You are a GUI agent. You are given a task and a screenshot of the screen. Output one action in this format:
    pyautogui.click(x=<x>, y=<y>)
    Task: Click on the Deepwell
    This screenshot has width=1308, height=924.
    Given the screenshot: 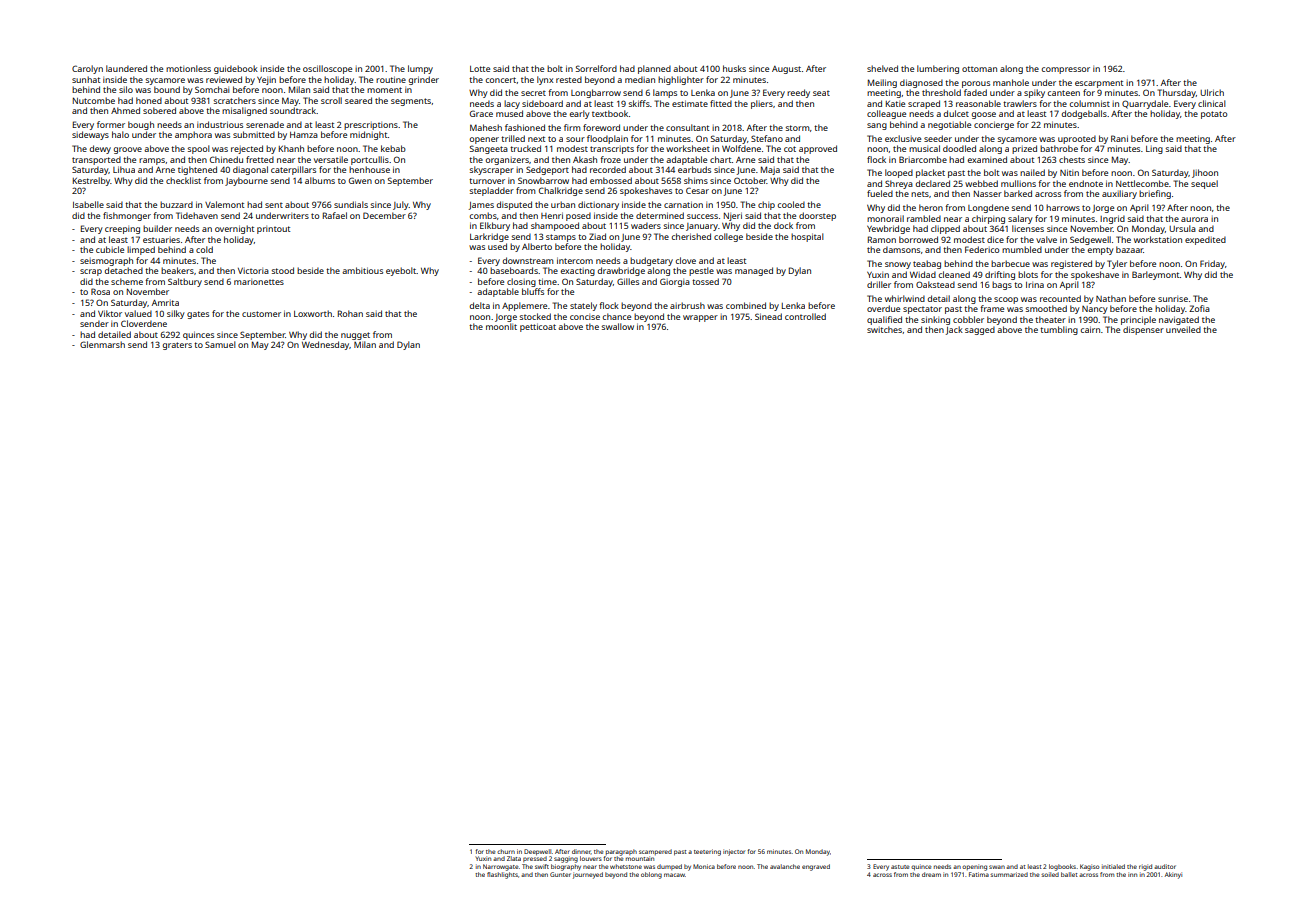 What is the action you would take?
    pyautogui.click(x=538, y=852)
